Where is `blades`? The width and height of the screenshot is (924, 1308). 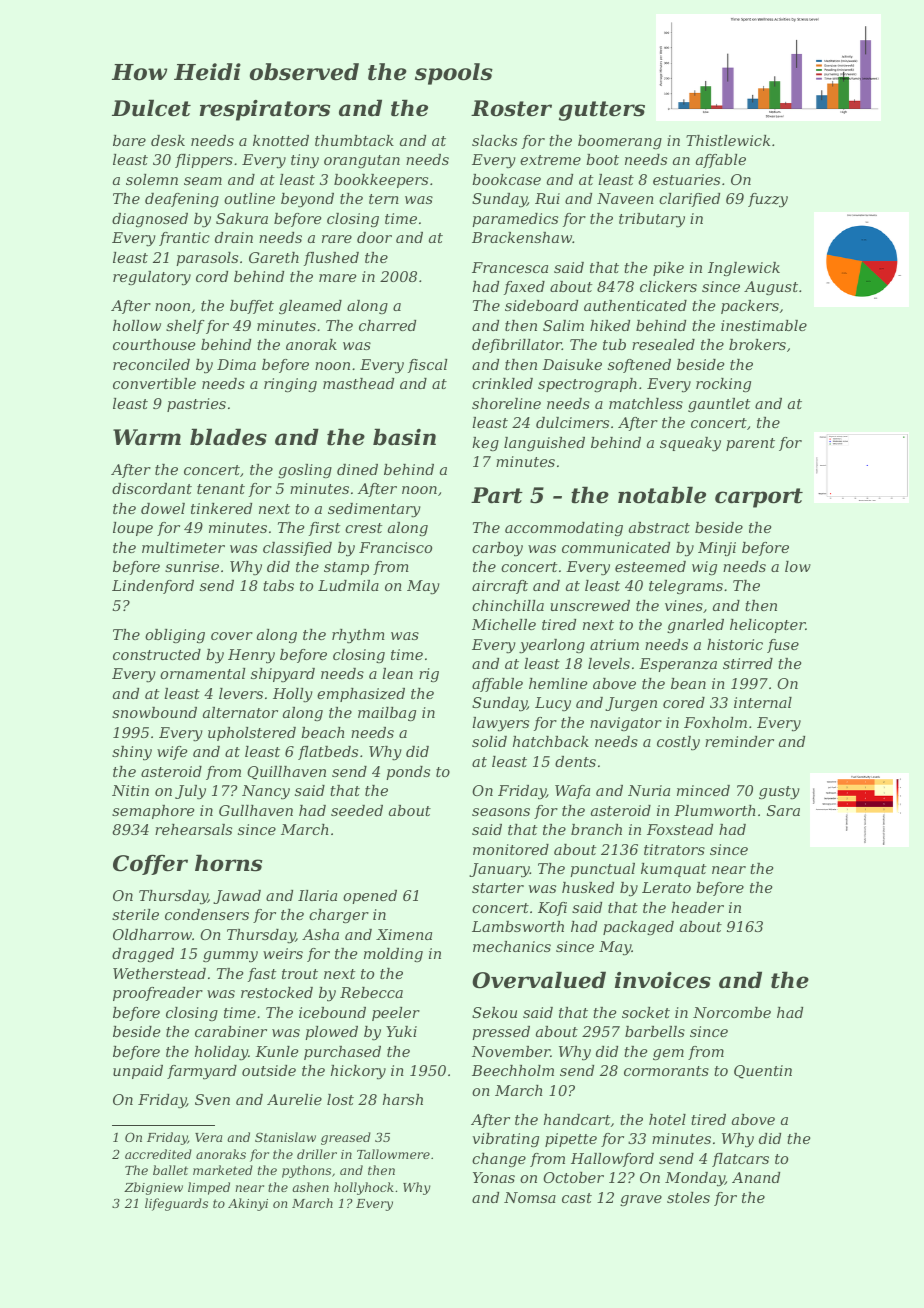 blades is located at coordinates (228, 437).
